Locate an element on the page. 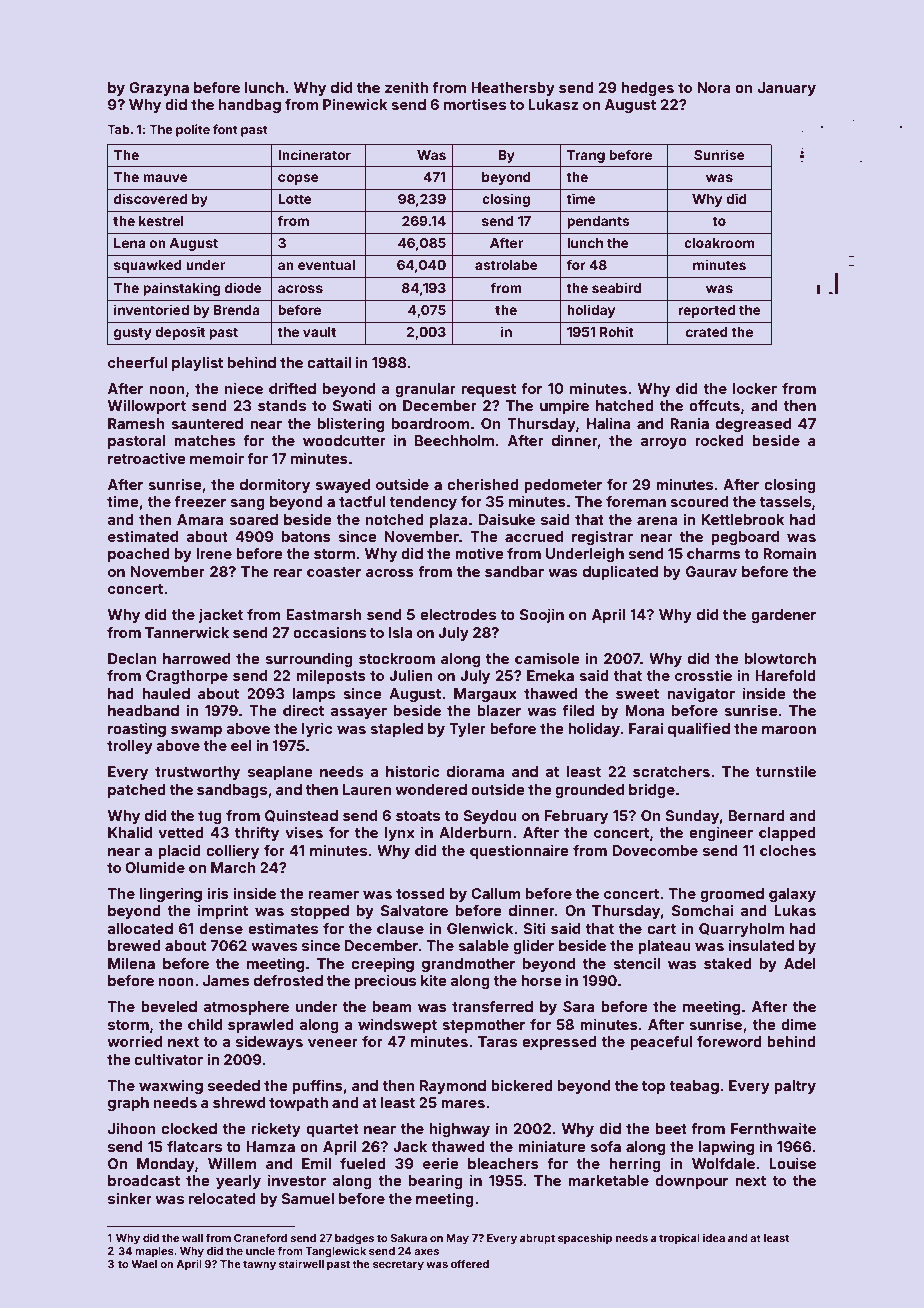 Image resolution: width=924 pixels, height=1308 pixels. freezer is located at coordinates (200, 501).
